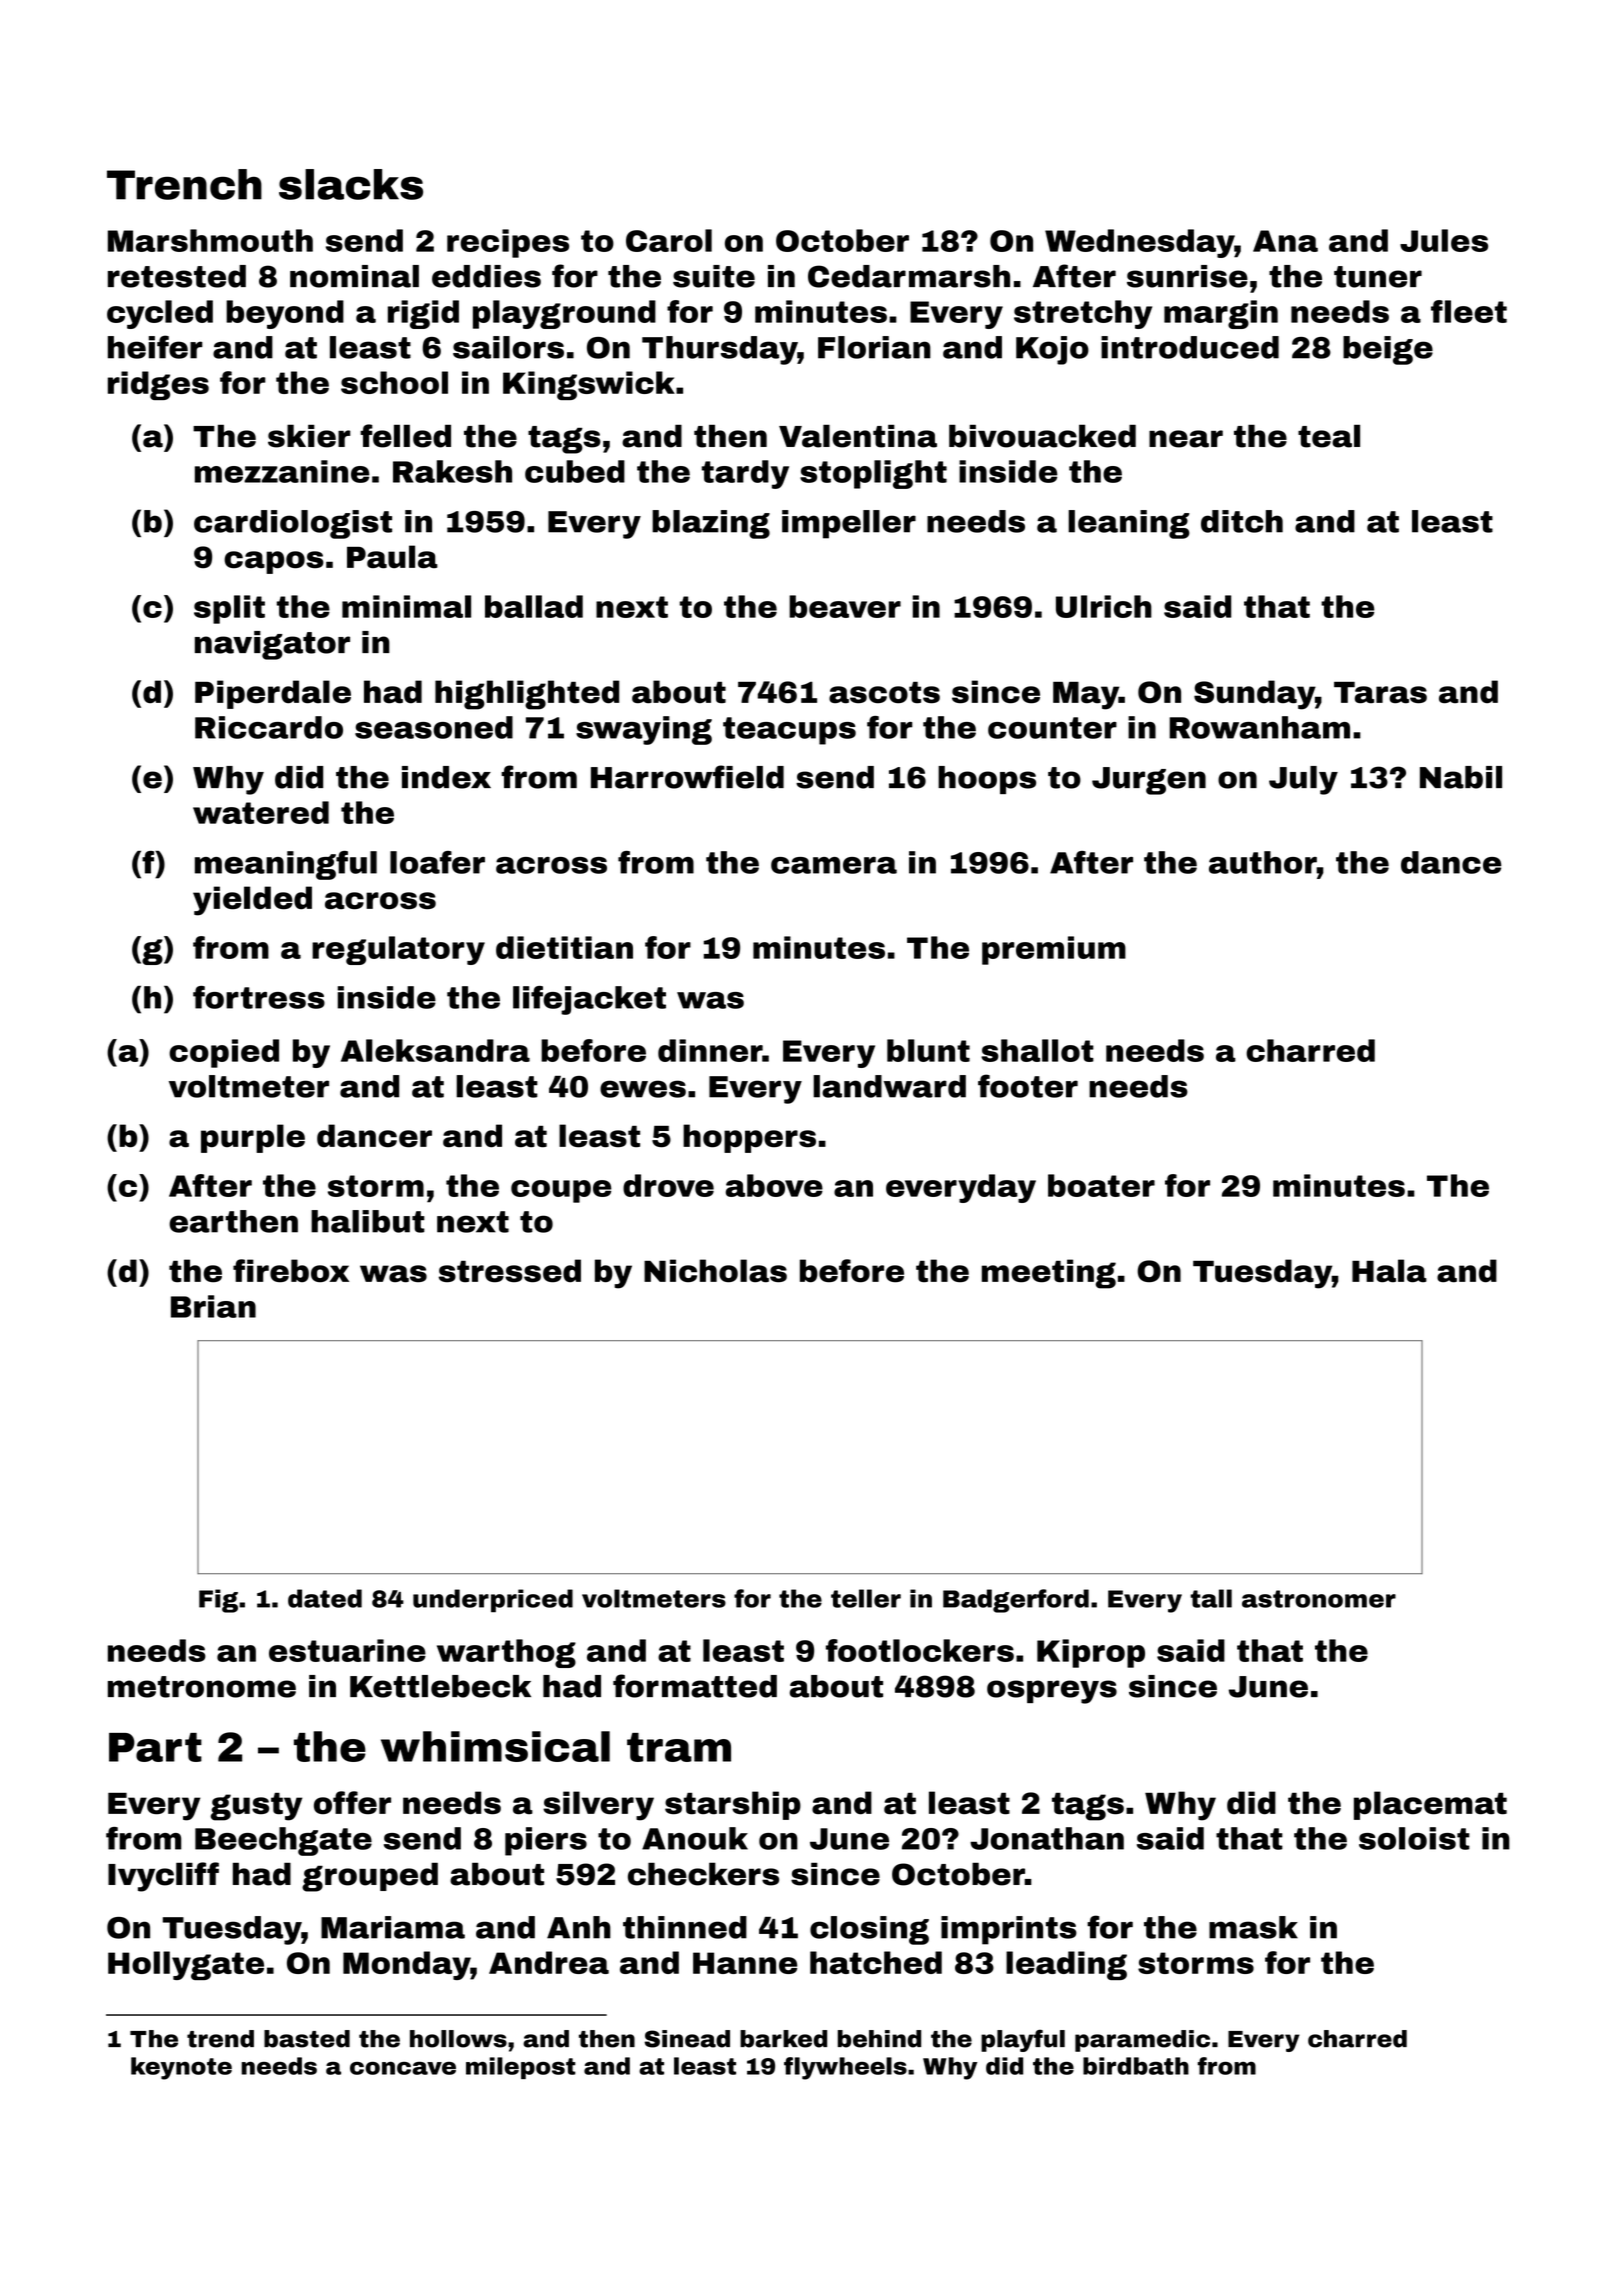  Describe the element at coordinates (1149, 781) in the page. I see `Jurgen` at that location.
